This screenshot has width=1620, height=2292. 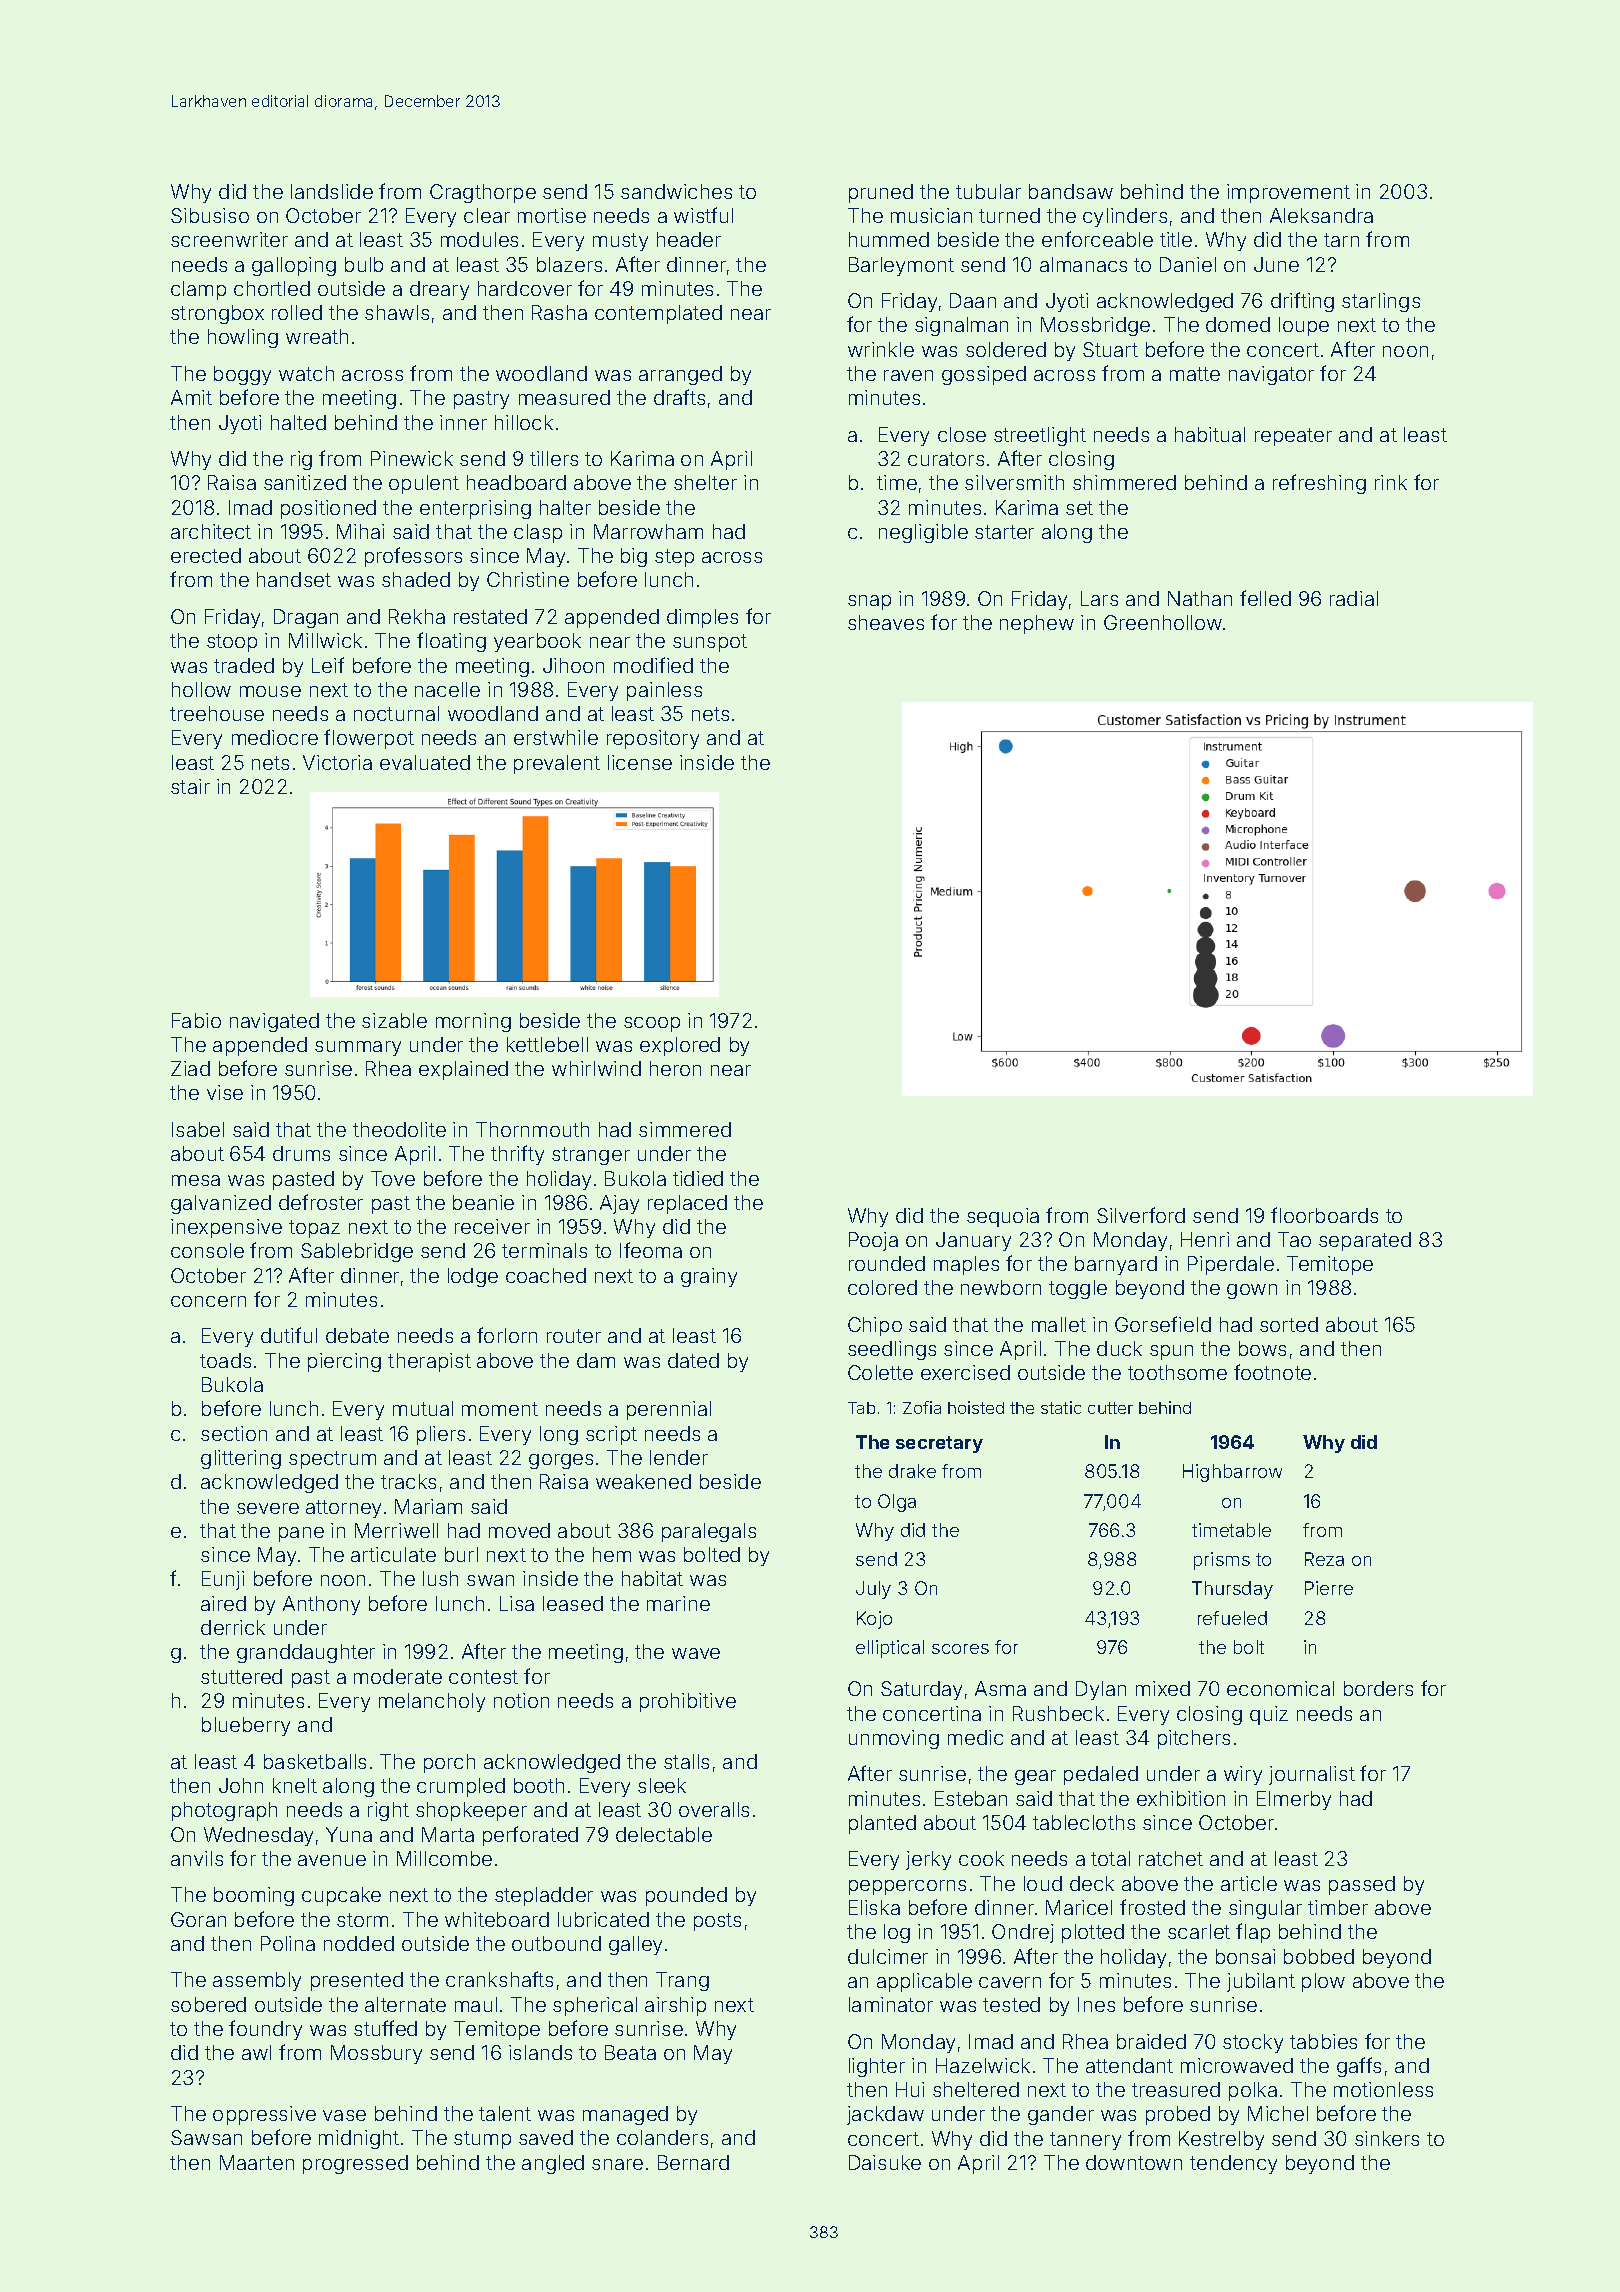 What do you see at coordinates (246, 1726) in the screenshot?
I see `blueberry` at bounding box center [246, 1726].
